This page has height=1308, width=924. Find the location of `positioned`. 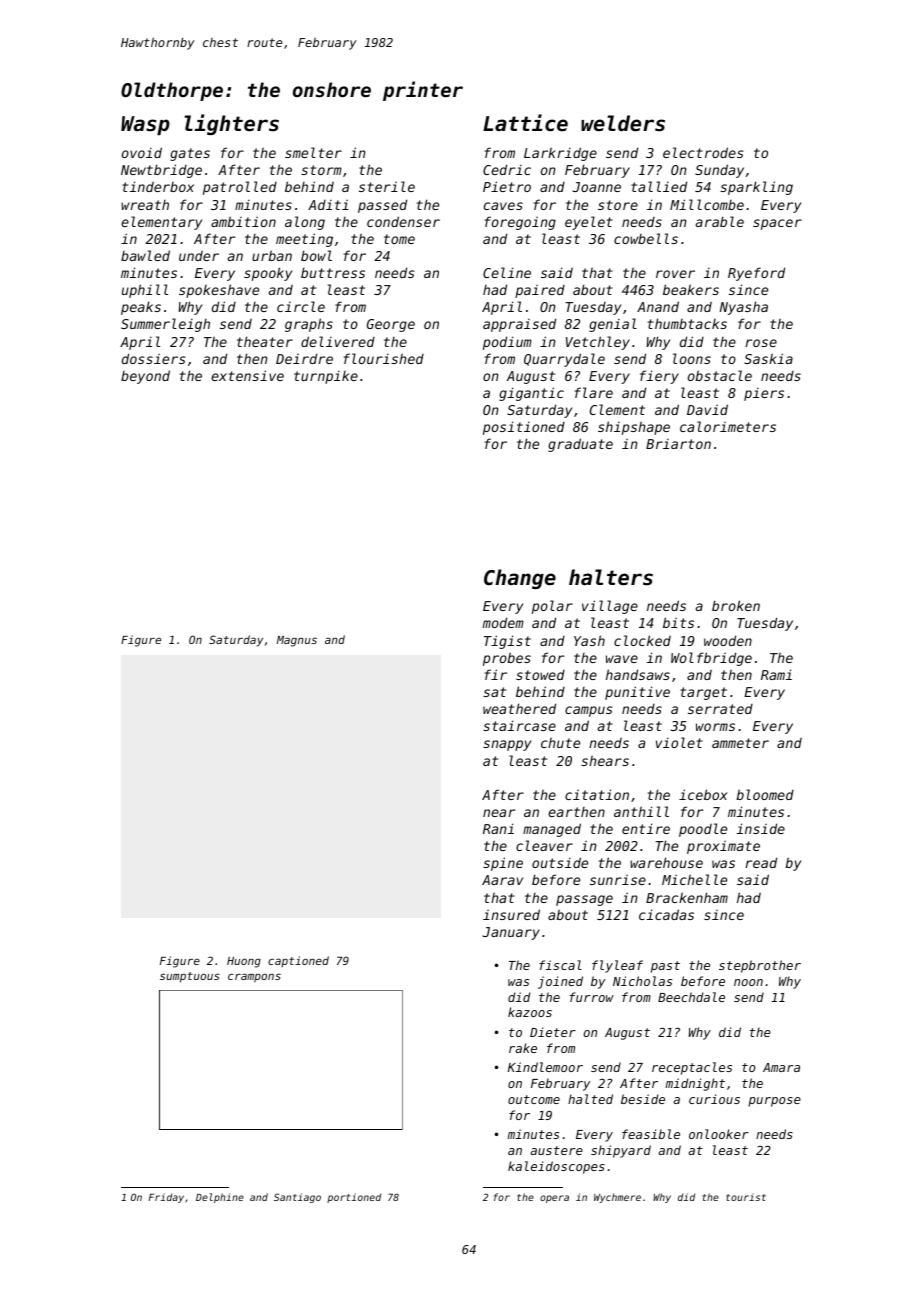

positioned is located at coordinates (524, 428).
